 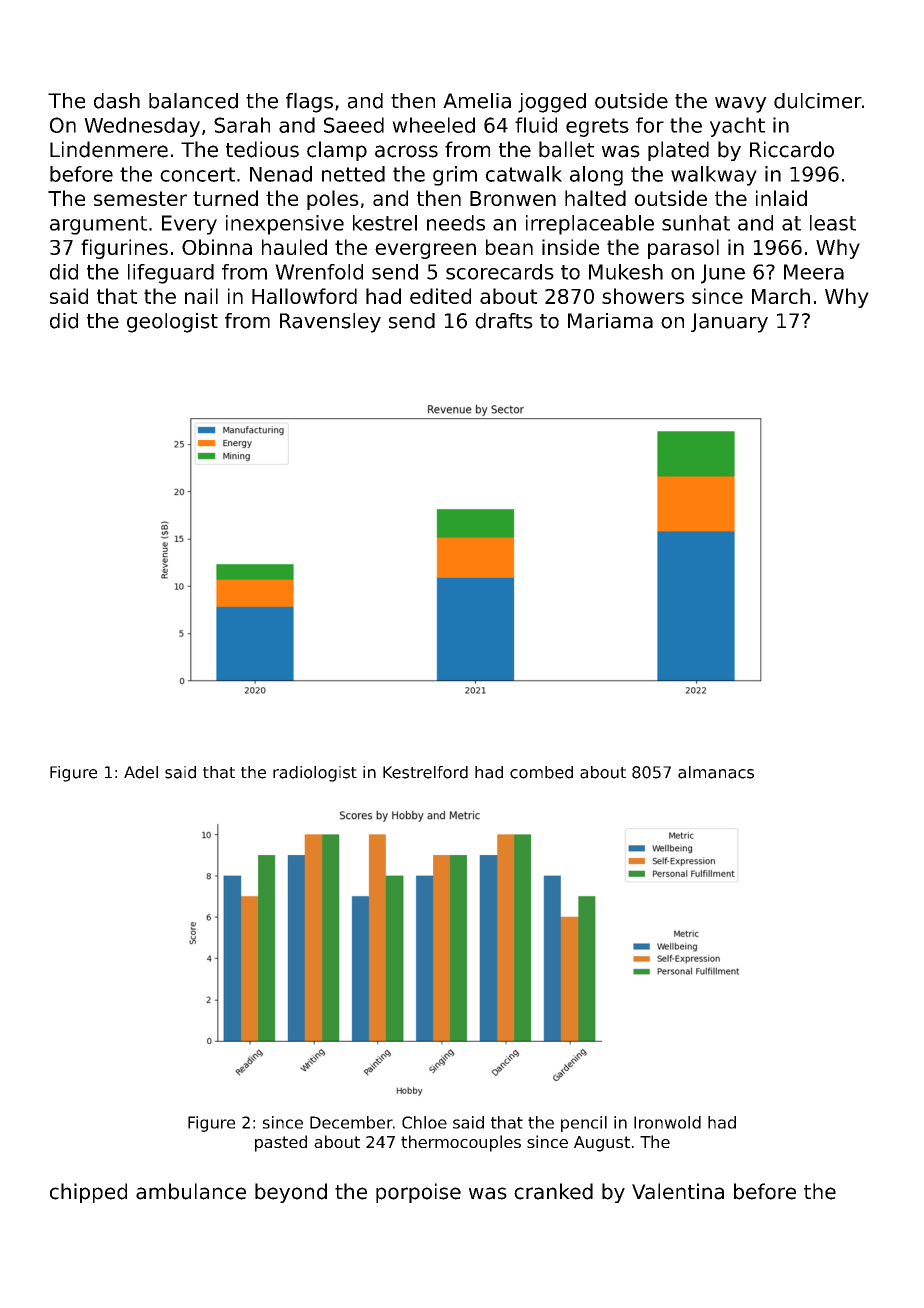 I want to click on Ravensley, so click(x=330, y=323).
